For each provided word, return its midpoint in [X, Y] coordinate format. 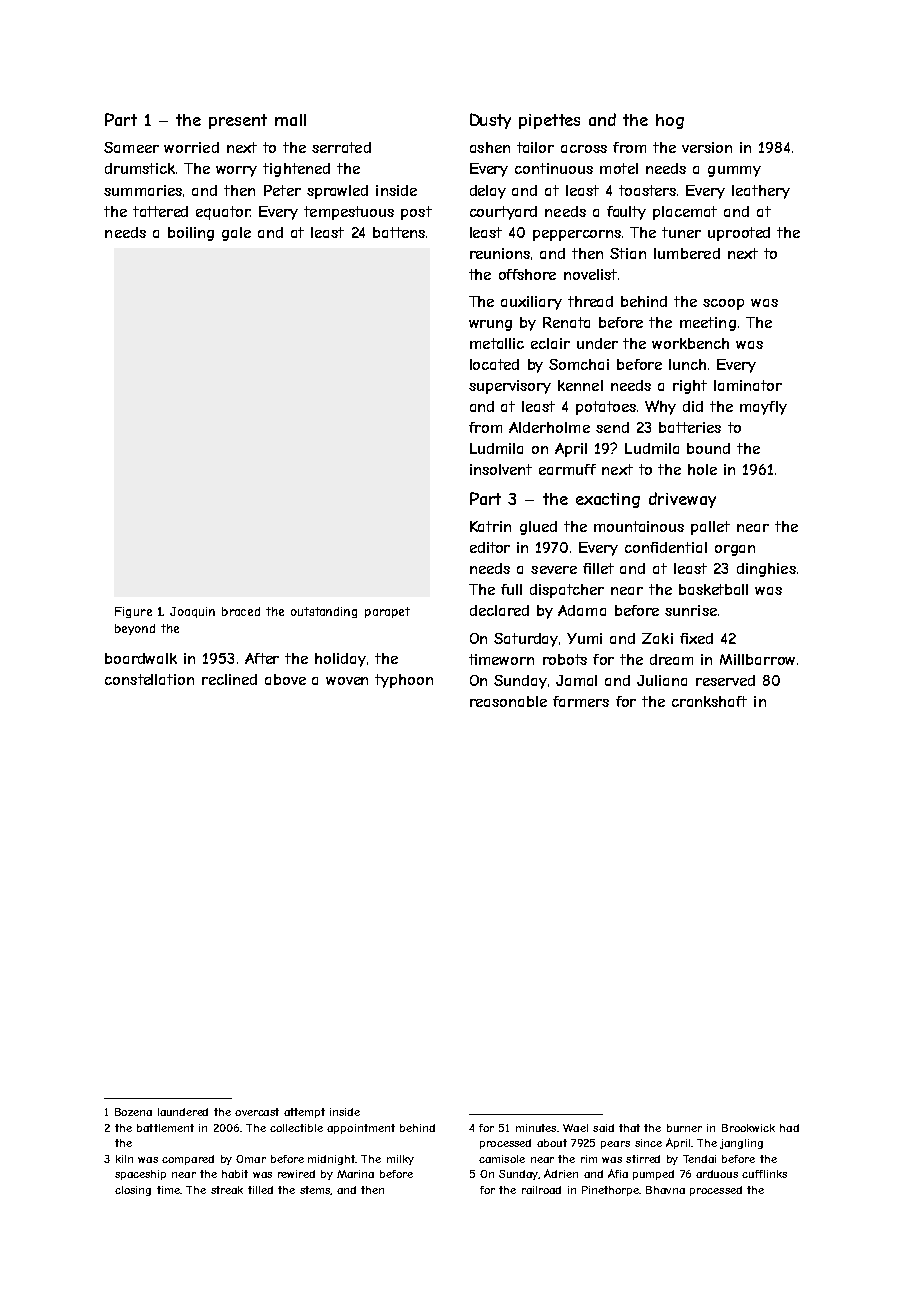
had [789, 1128]
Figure [133, 612]
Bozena [133, 1112]
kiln [124, 1159]
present [238, 121]
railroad [541, 1190]
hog [670, 121]
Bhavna [665, 1190]
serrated [341, 147]
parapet [387, 612]
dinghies [766, 570]
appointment [361, 1129]
